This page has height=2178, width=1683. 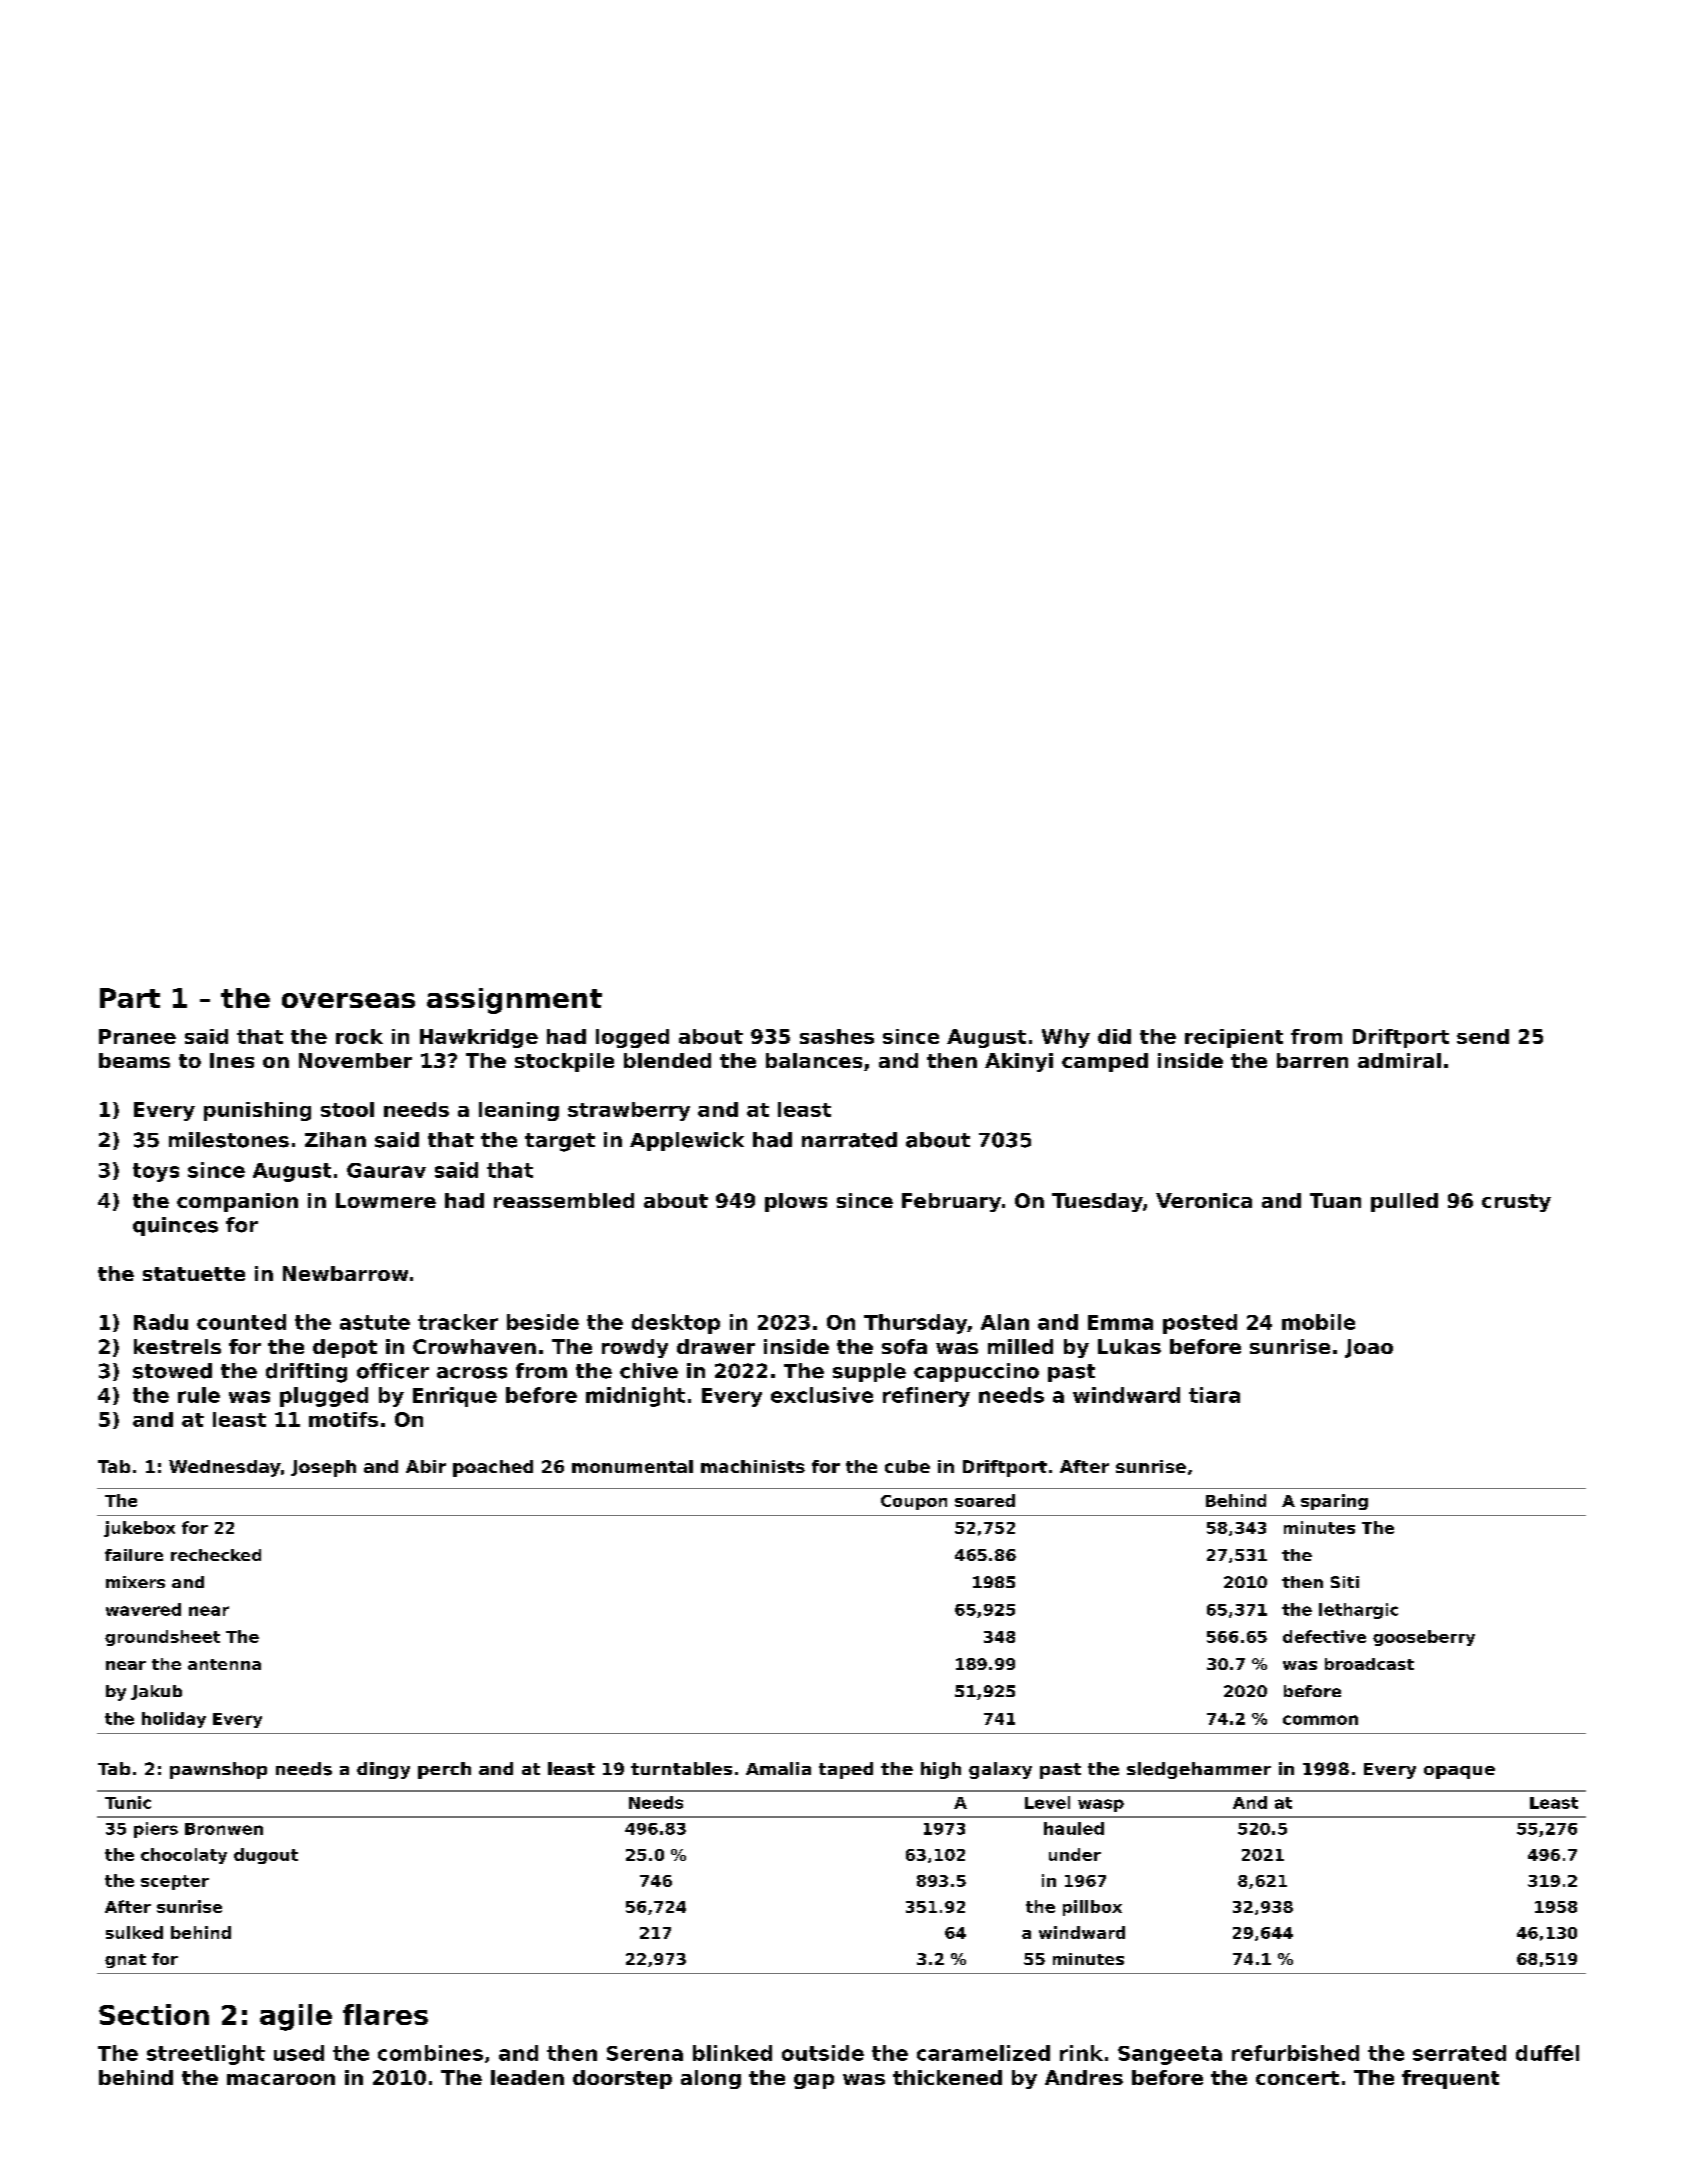 I want to click on caramelized, so click(x=983, y=2053).
